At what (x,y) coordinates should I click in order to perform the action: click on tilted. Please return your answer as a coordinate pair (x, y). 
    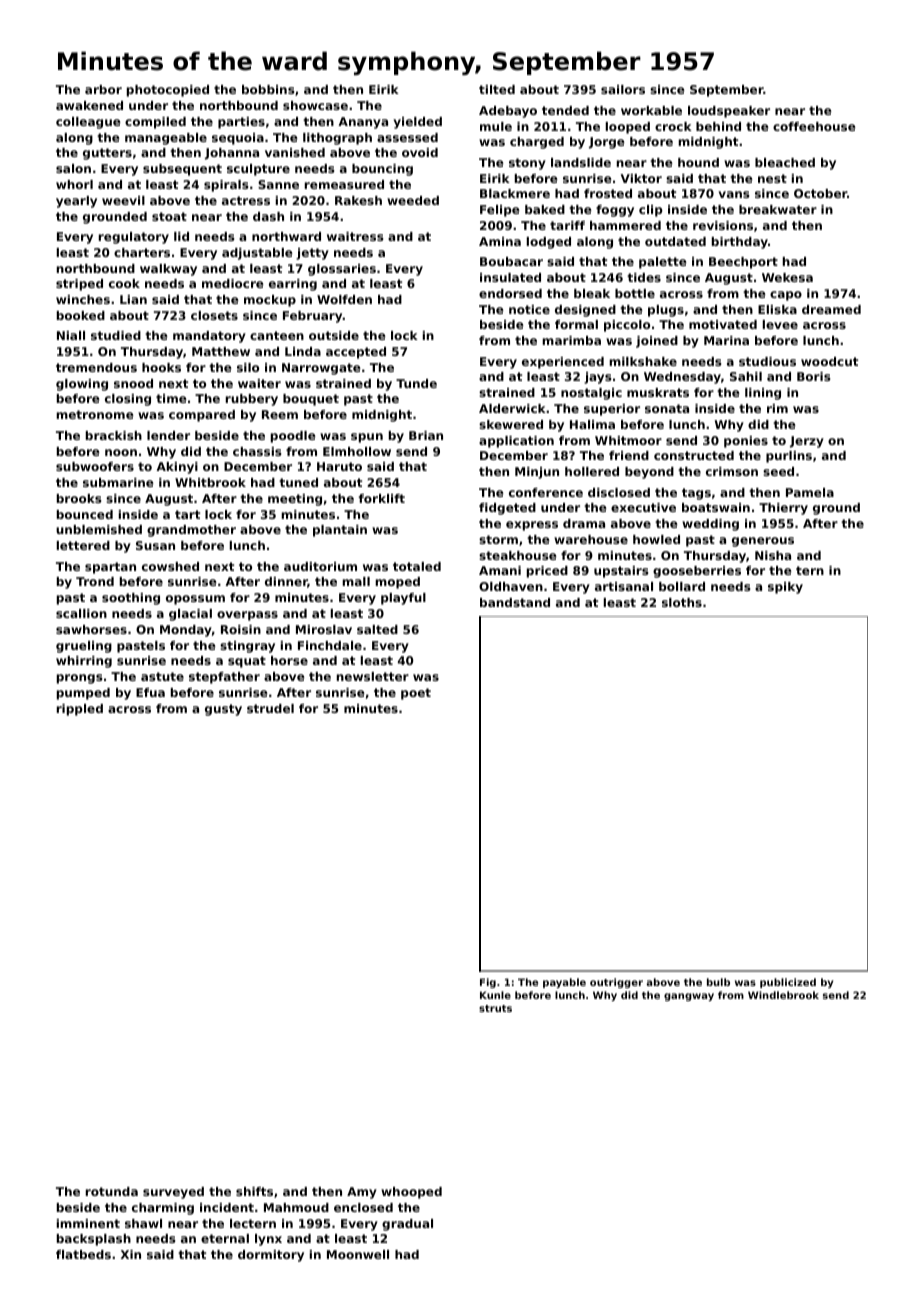
    Looking at the image, I should click on (497, 89).
